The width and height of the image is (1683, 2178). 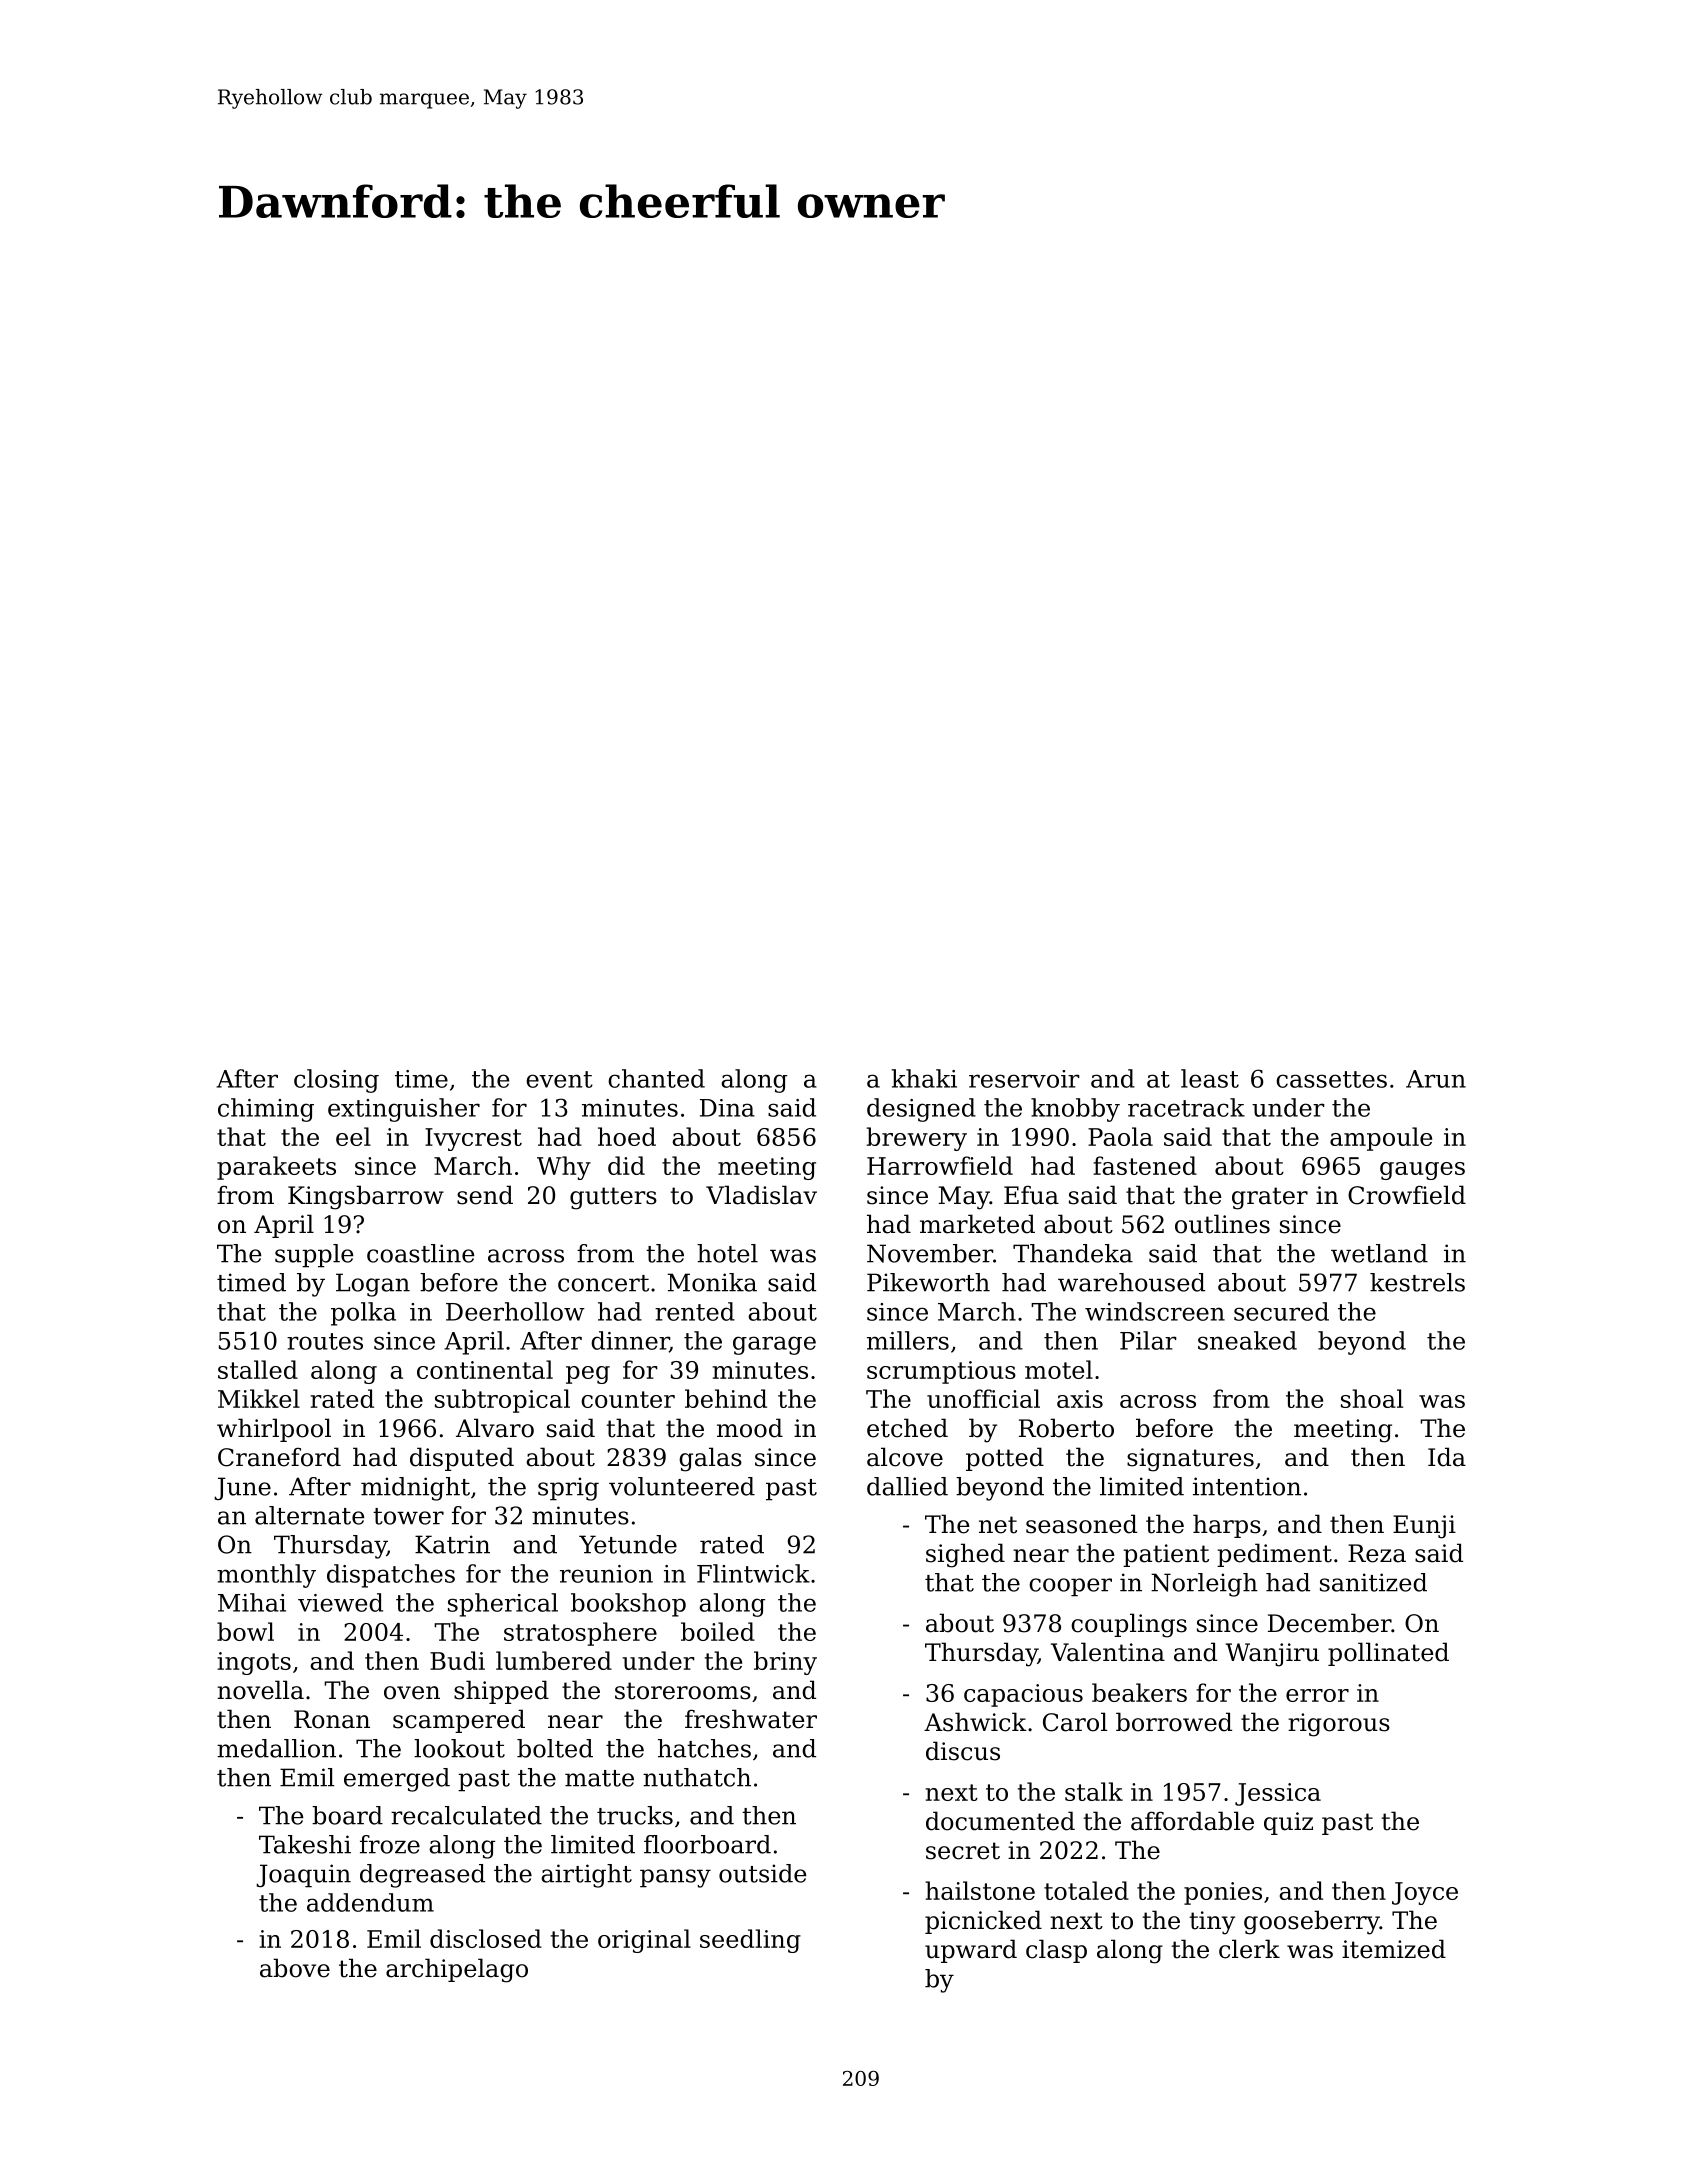 I want to click on Arun, so click(x=1436, y=1079).
